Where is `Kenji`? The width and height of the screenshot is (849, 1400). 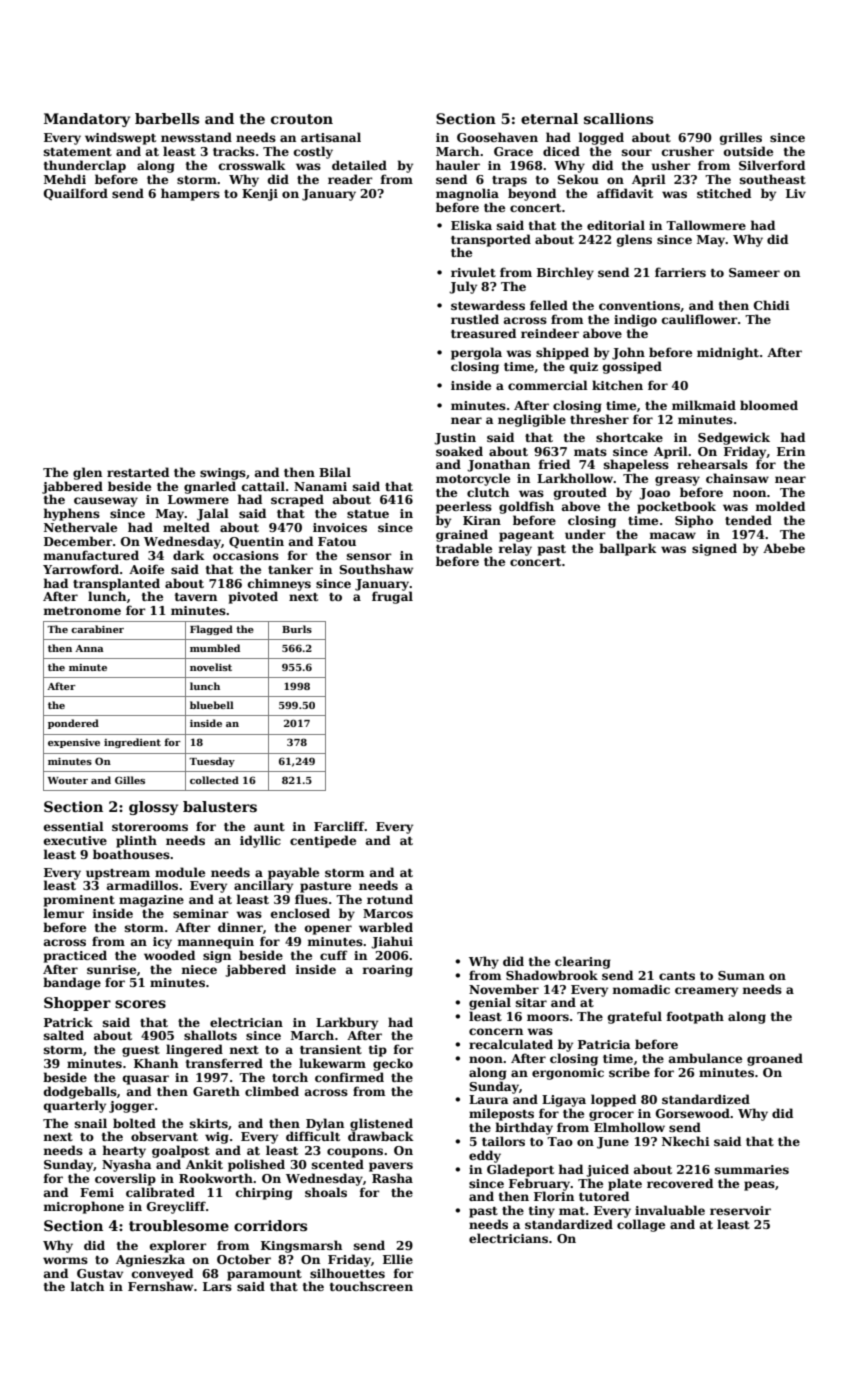
Kenji is located at coordinates (260, 195).
